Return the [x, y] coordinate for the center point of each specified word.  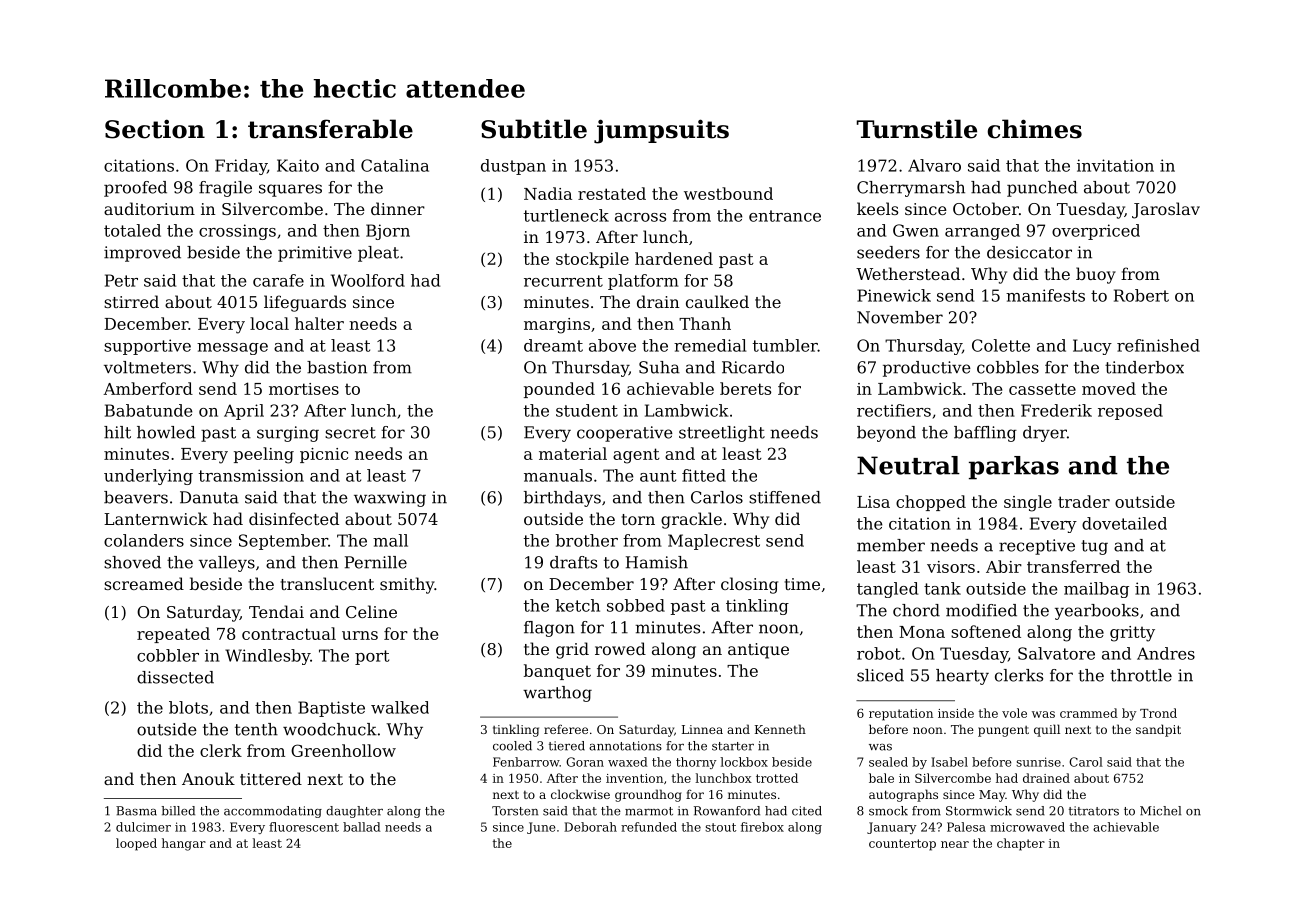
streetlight [722, 434]
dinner [398, 208]
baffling [985, 434]
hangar [184, 844]
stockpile [592, 260]
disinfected [294, 518]
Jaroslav [1166, 210]
